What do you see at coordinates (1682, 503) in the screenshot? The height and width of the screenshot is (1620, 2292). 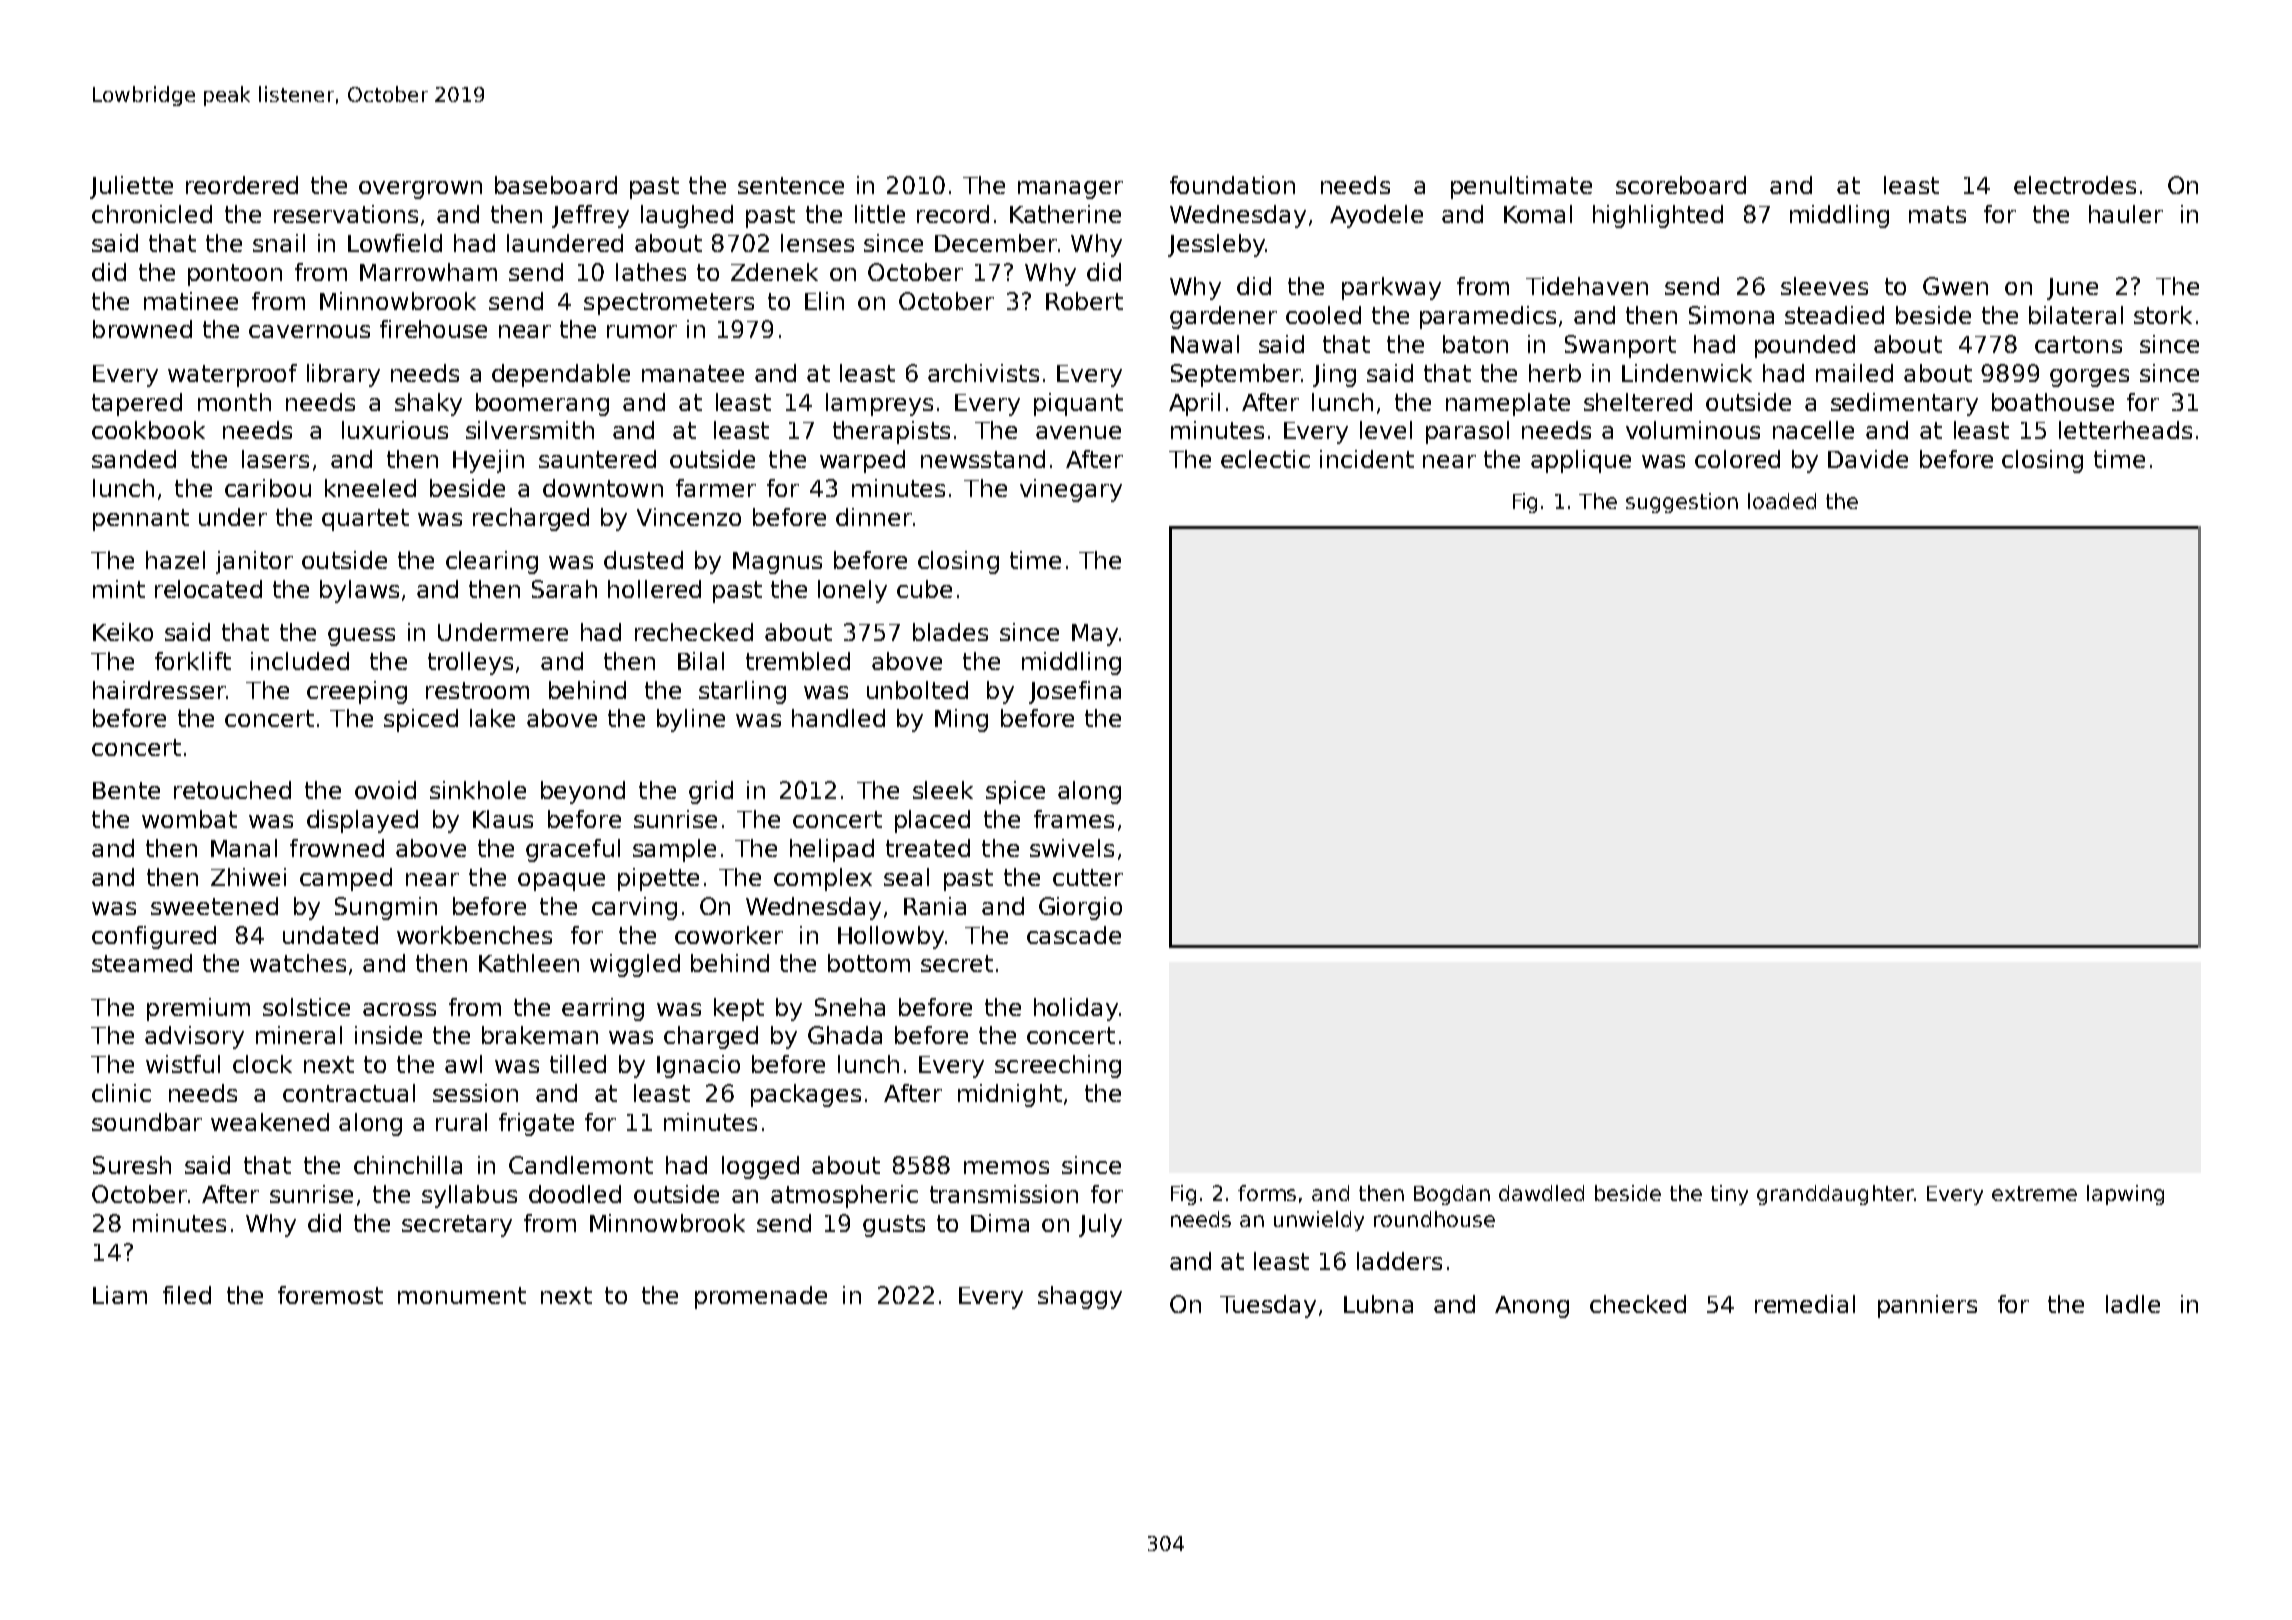 I see `suggestion` at bounding box center [1682, 503].
